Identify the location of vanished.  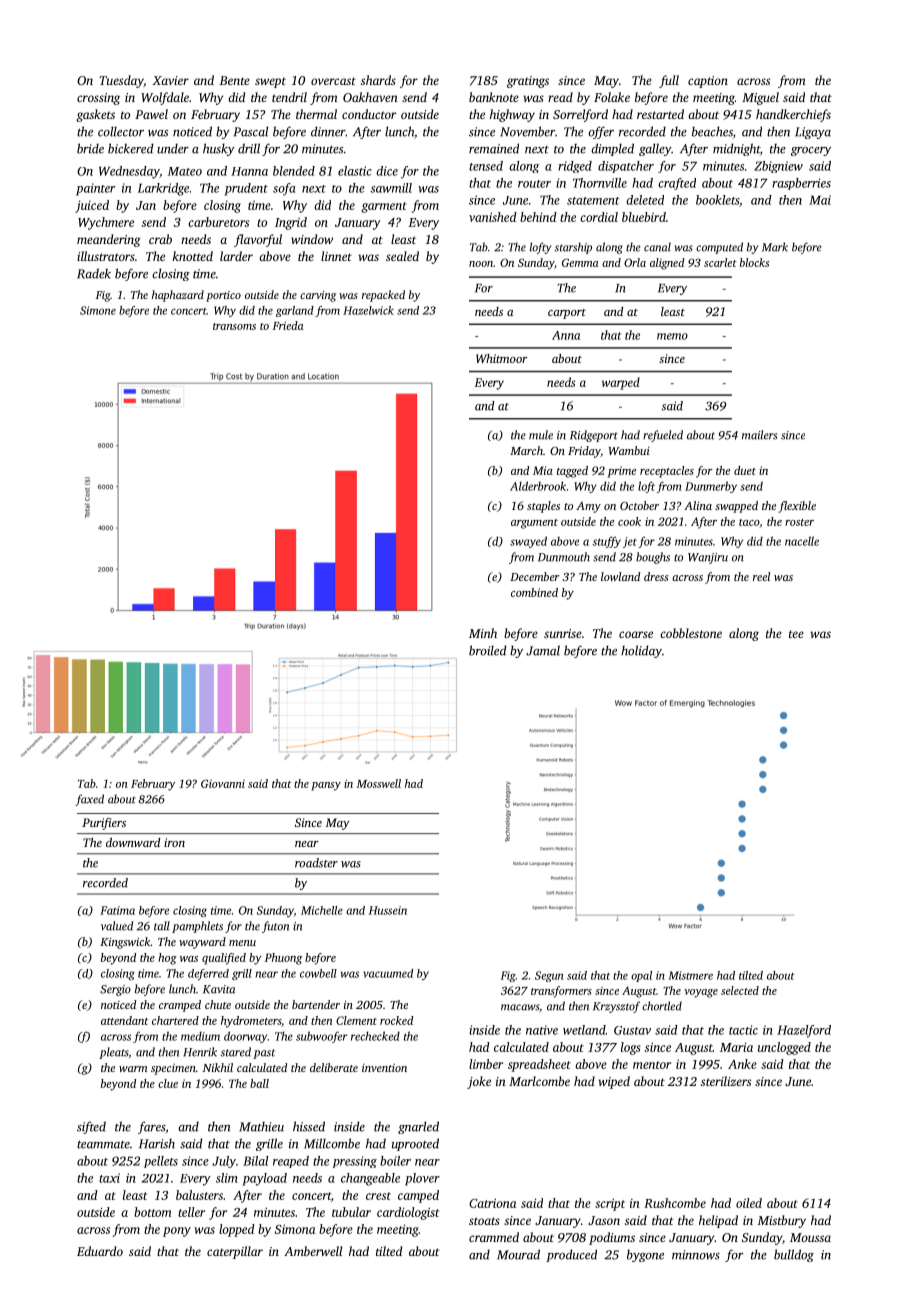
(493, 217).
